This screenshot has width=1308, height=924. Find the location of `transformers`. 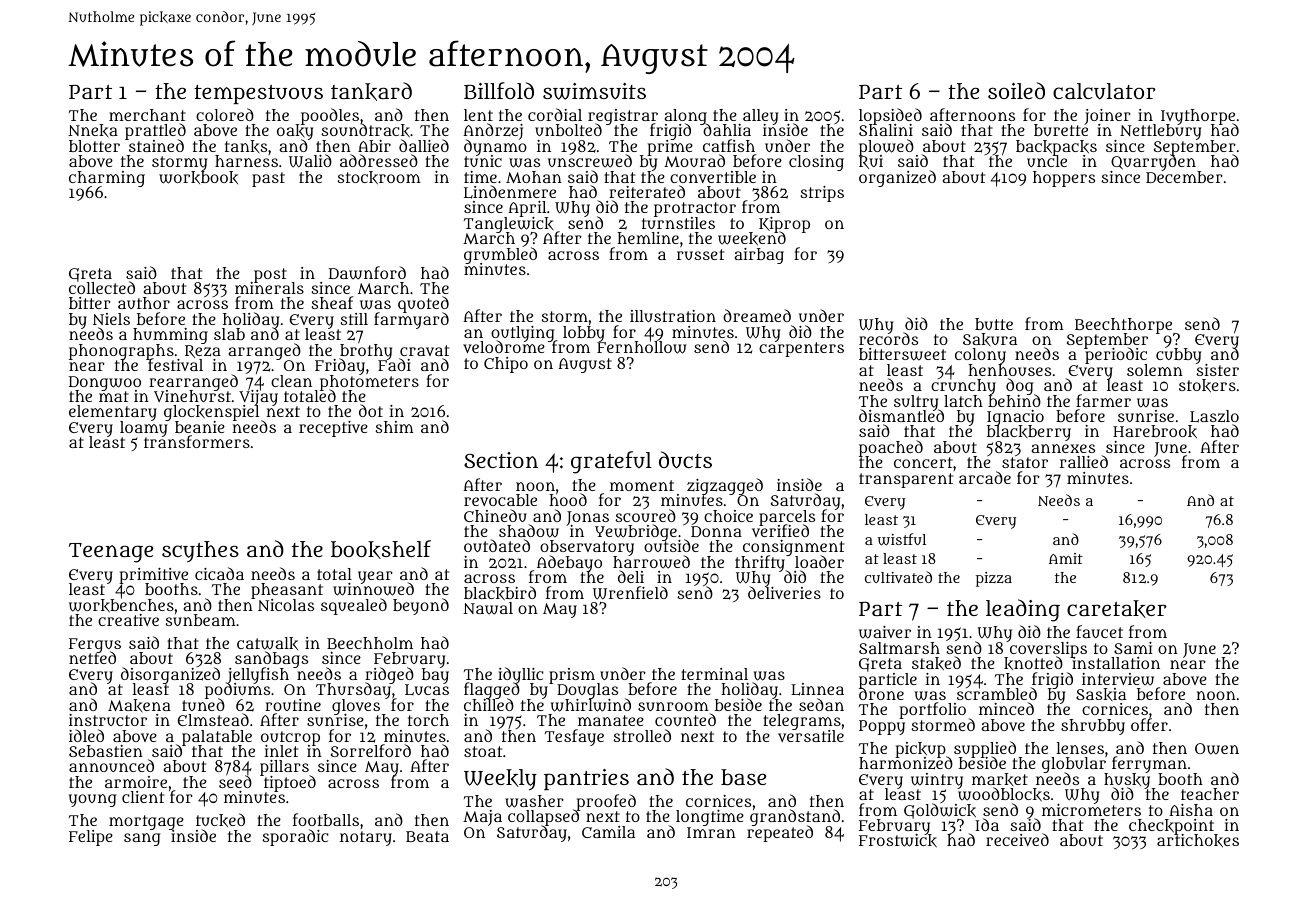

transformers is located at coordinates (197, 442).
